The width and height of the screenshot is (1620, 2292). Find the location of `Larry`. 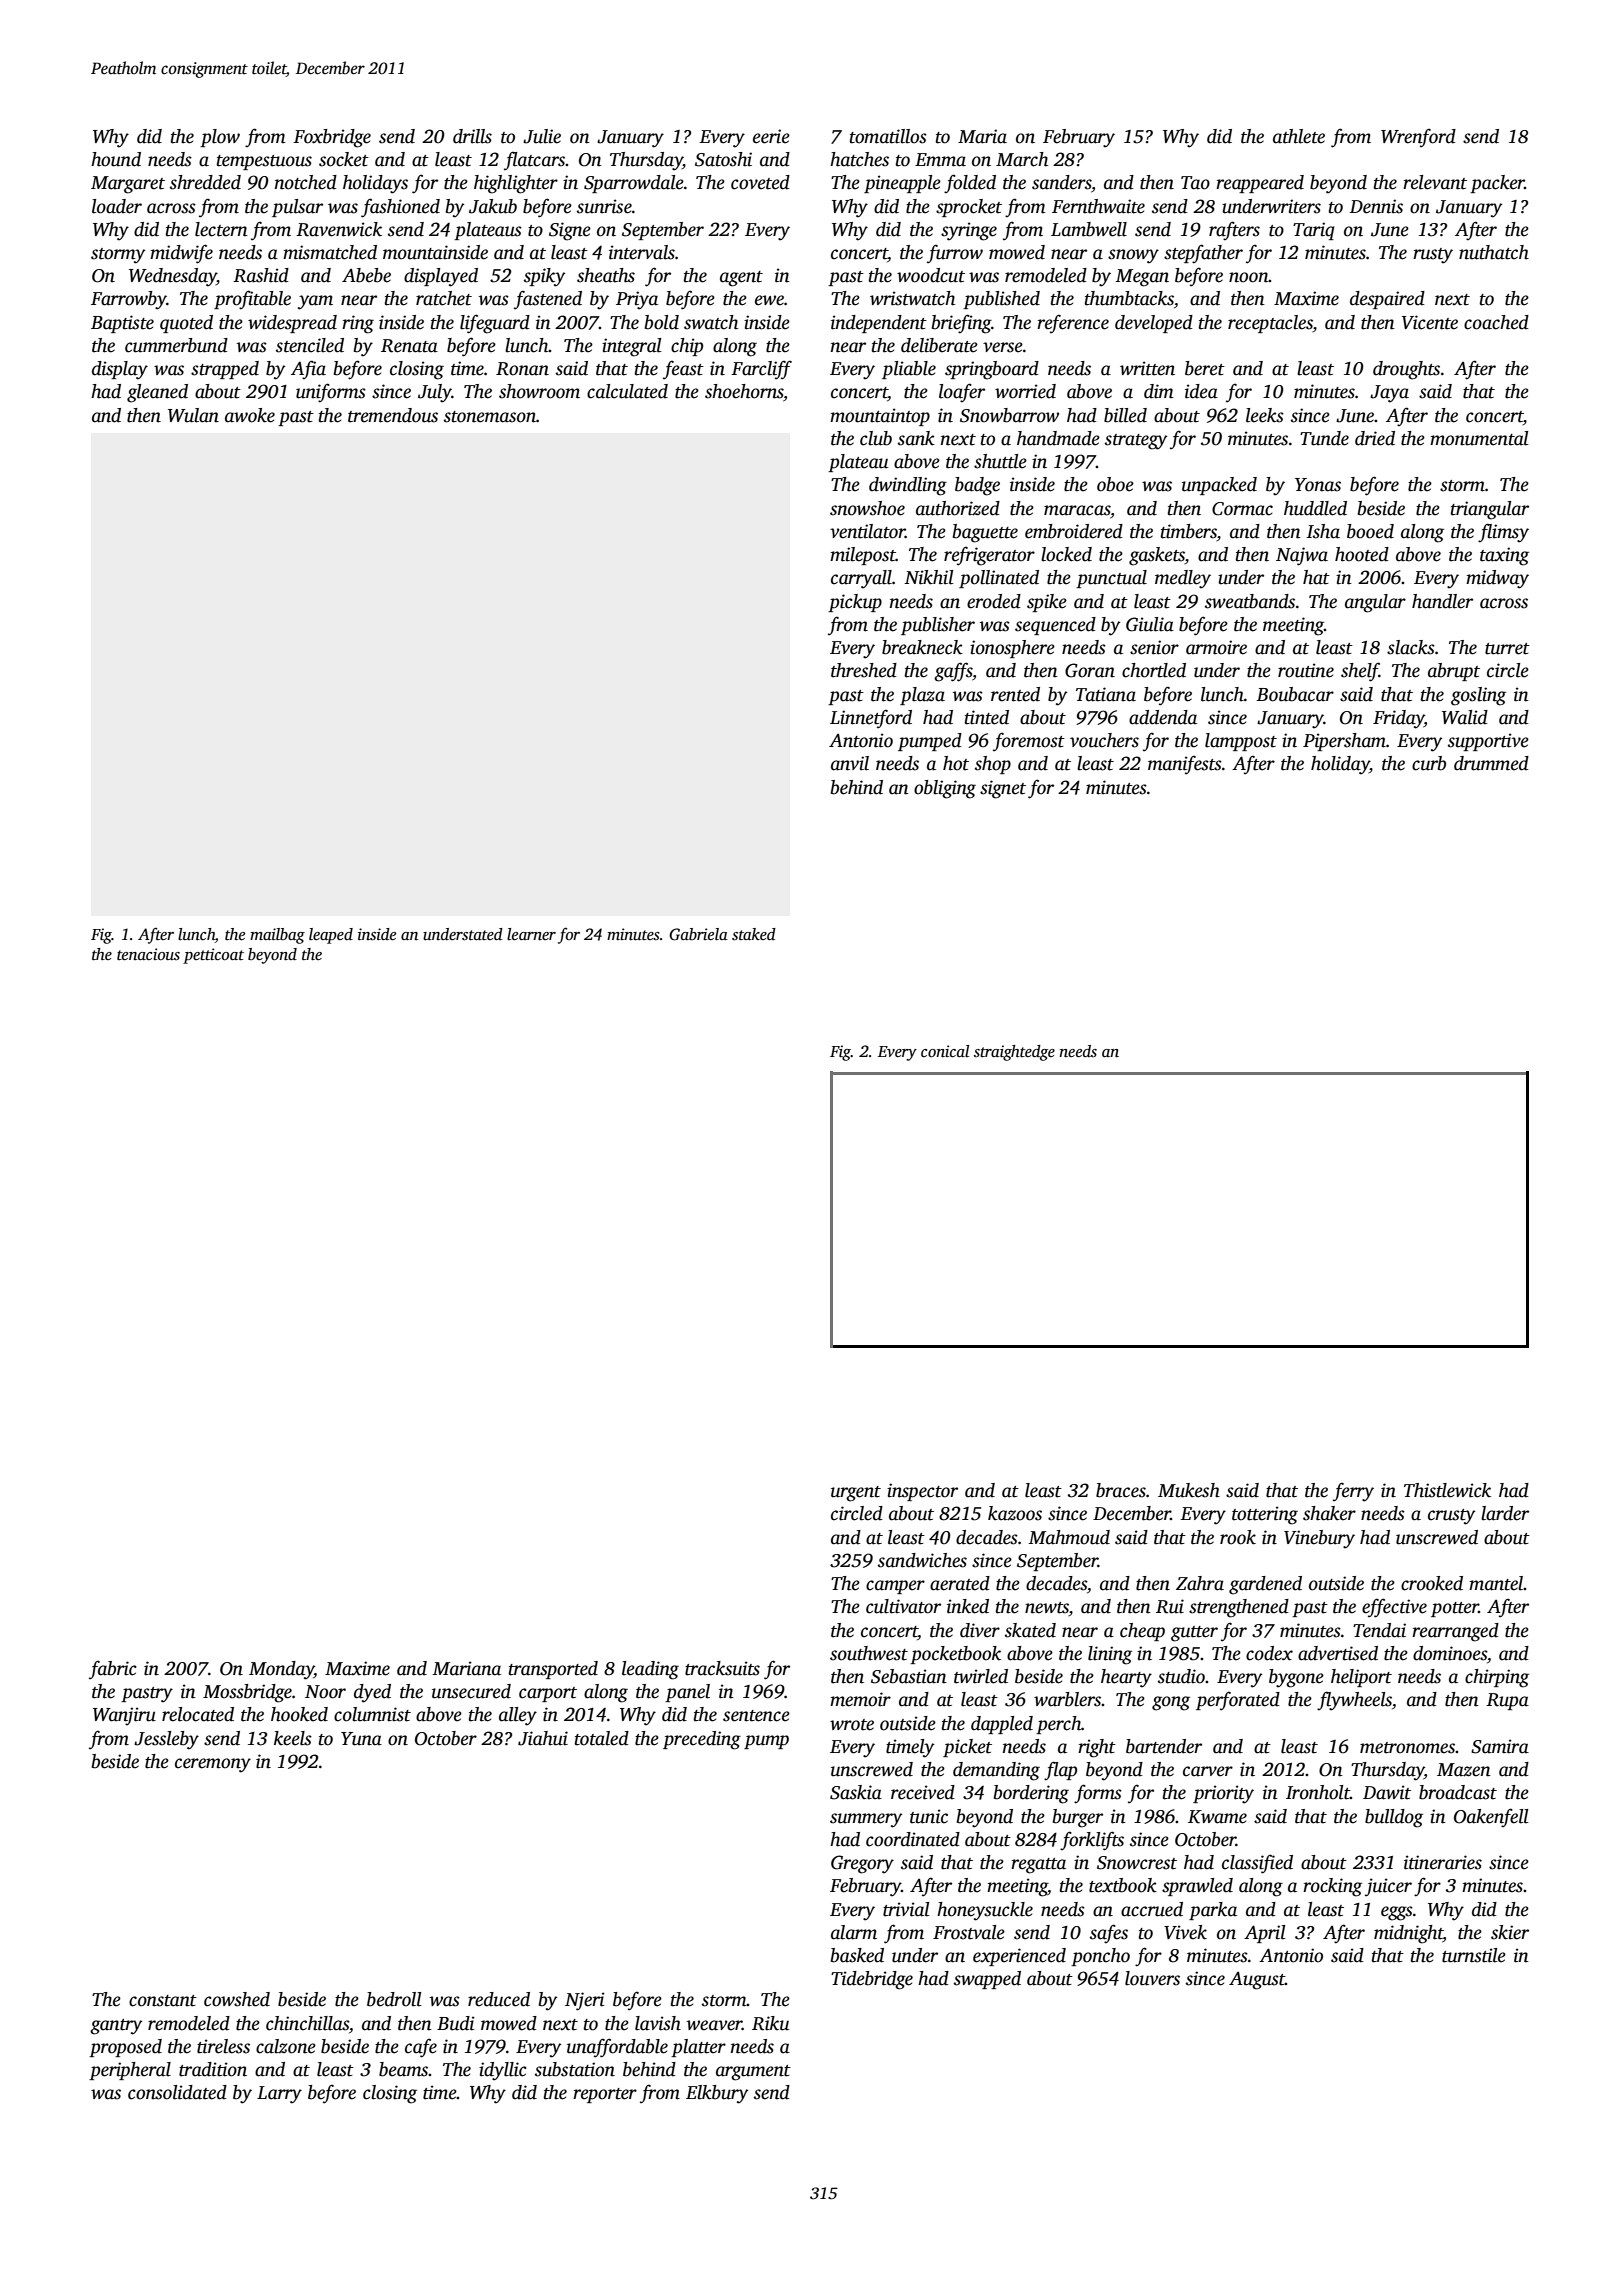

Larry is located at coordinates (279, 2095).
